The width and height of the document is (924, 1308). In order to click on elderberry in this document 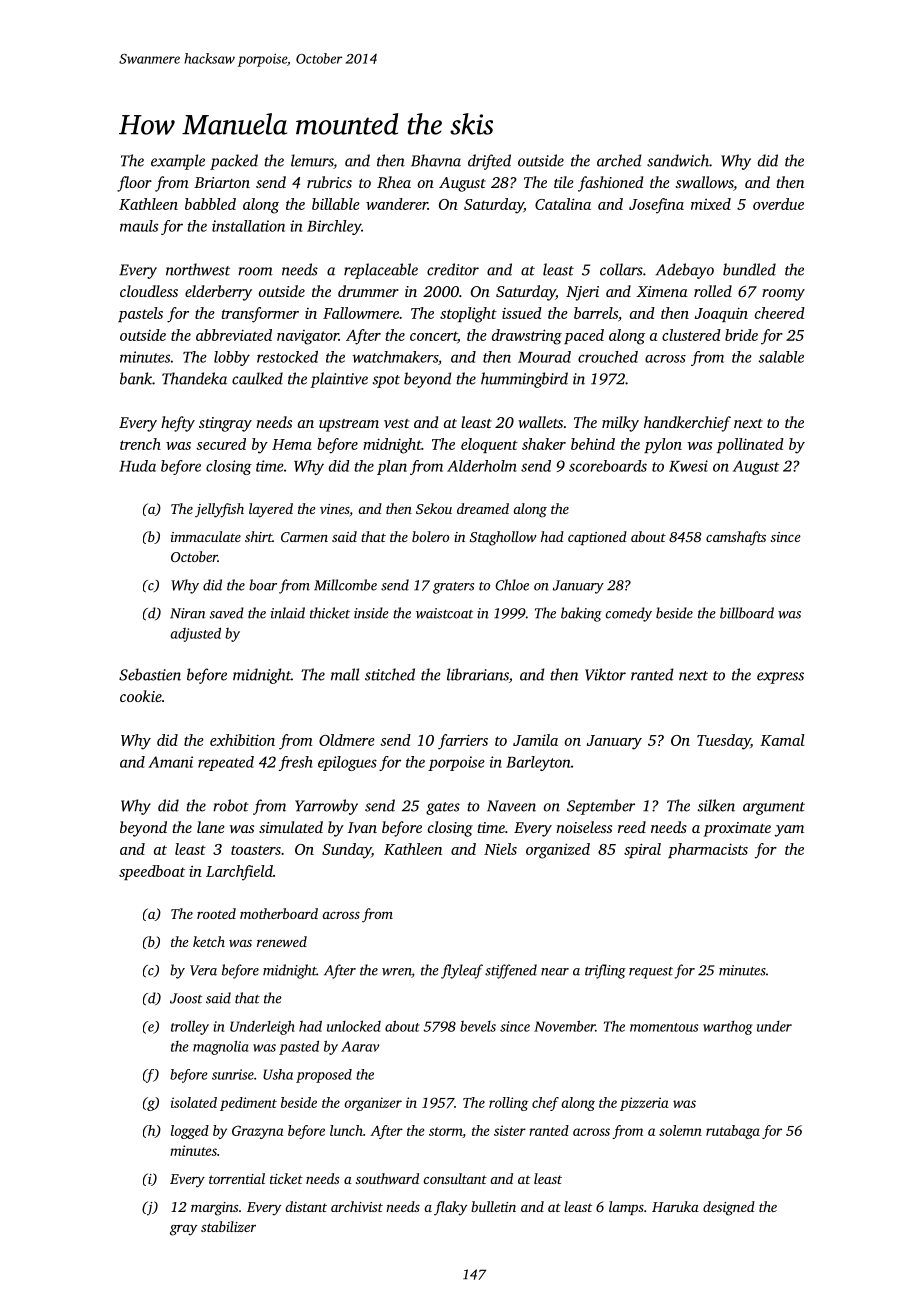, I will do `click(218, 293)`.
